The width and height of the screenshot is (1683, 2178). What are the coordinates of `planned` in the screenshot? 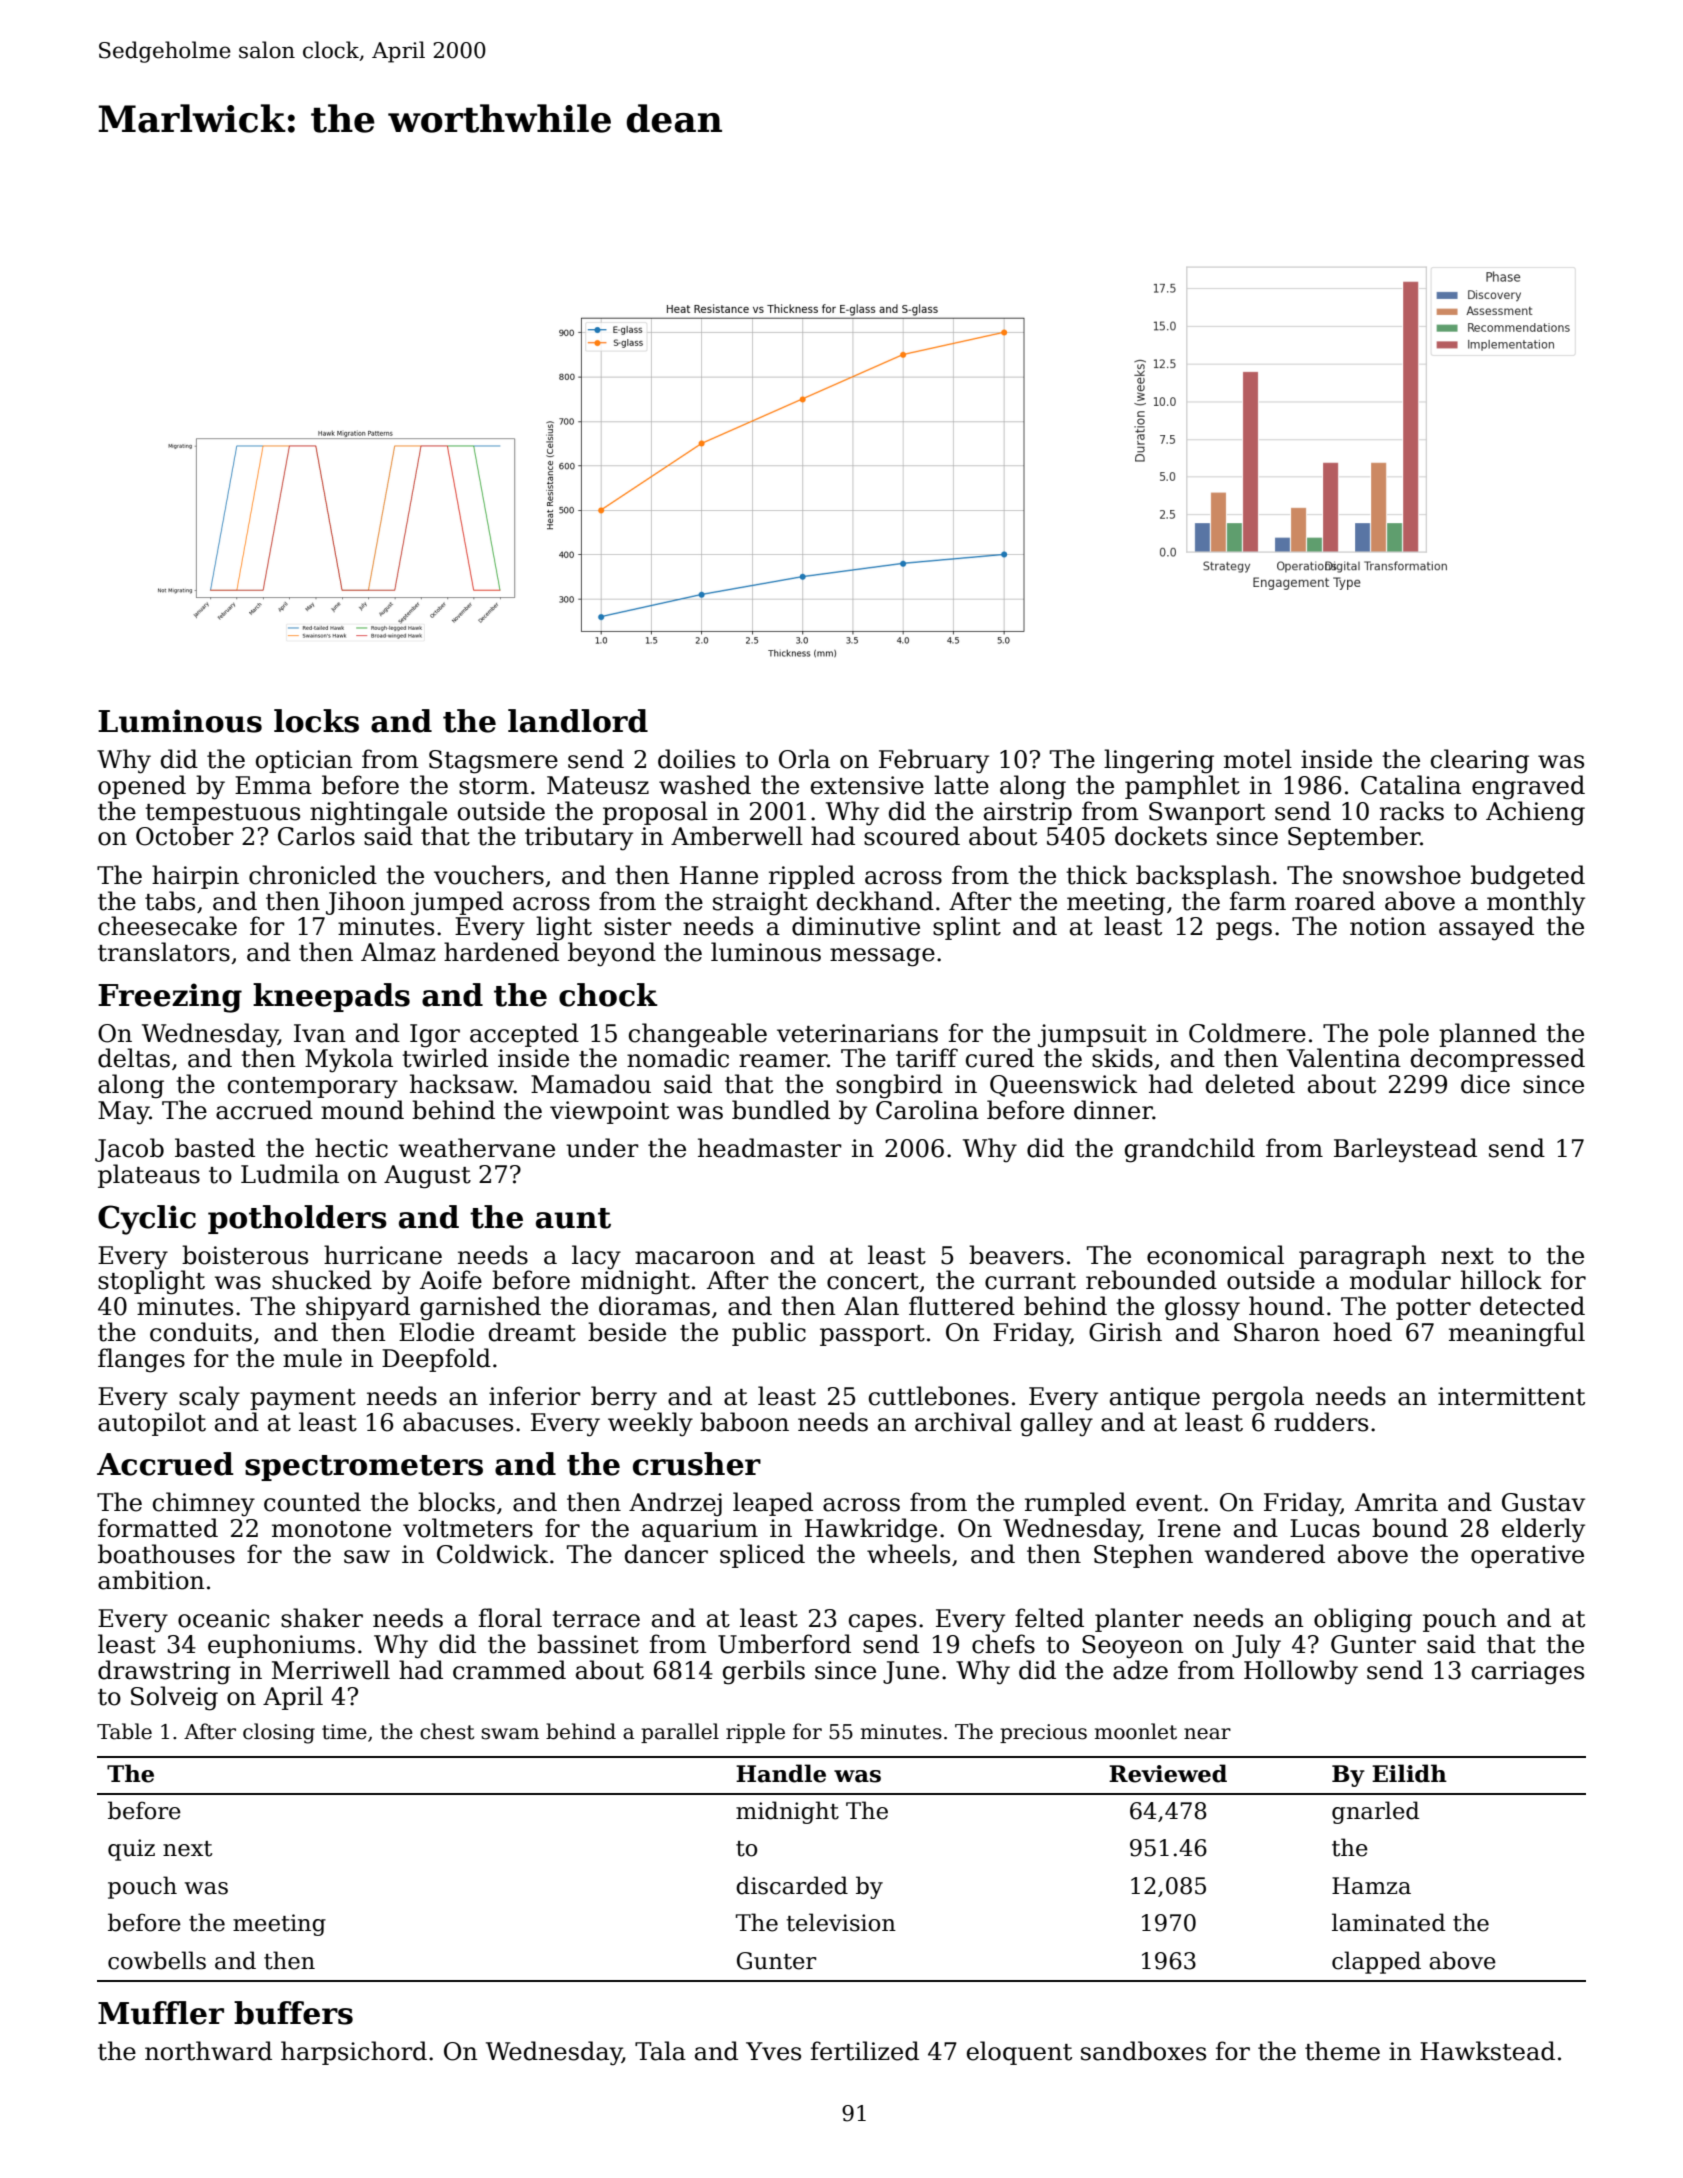 It's located at (1488, 1035).
